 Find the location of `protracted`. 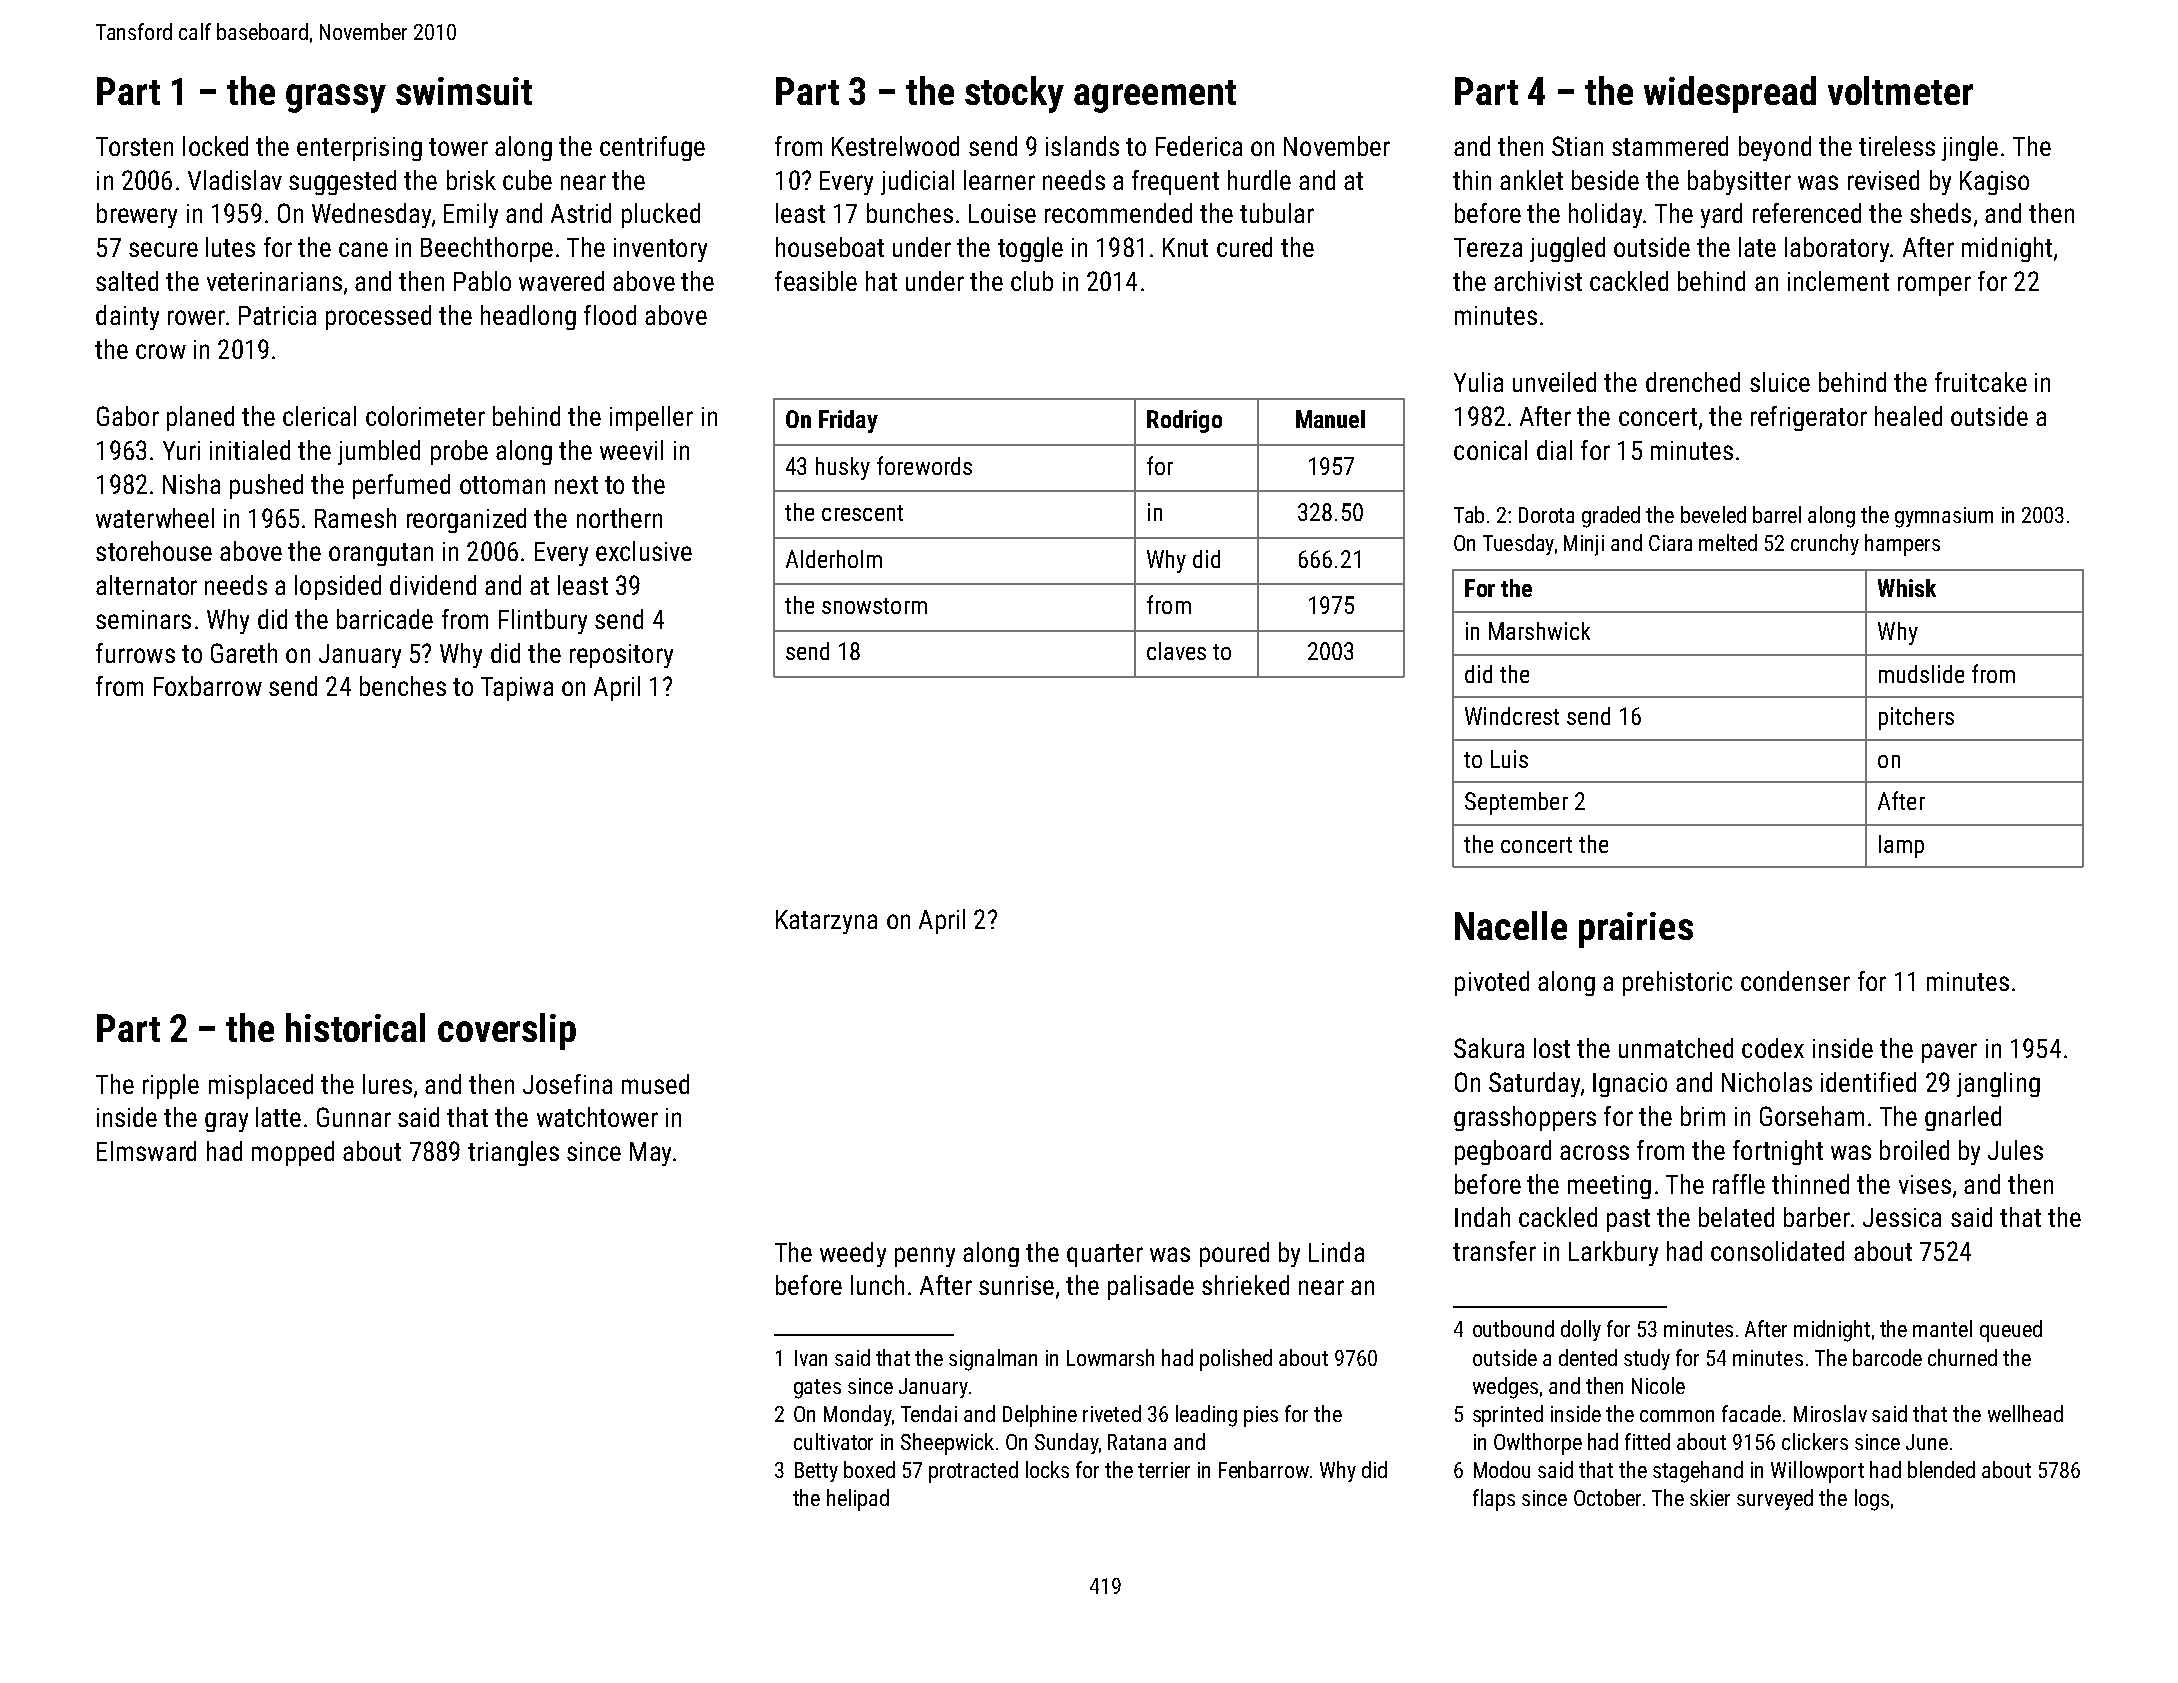

protracted is located at coordinates (973, 1472).
